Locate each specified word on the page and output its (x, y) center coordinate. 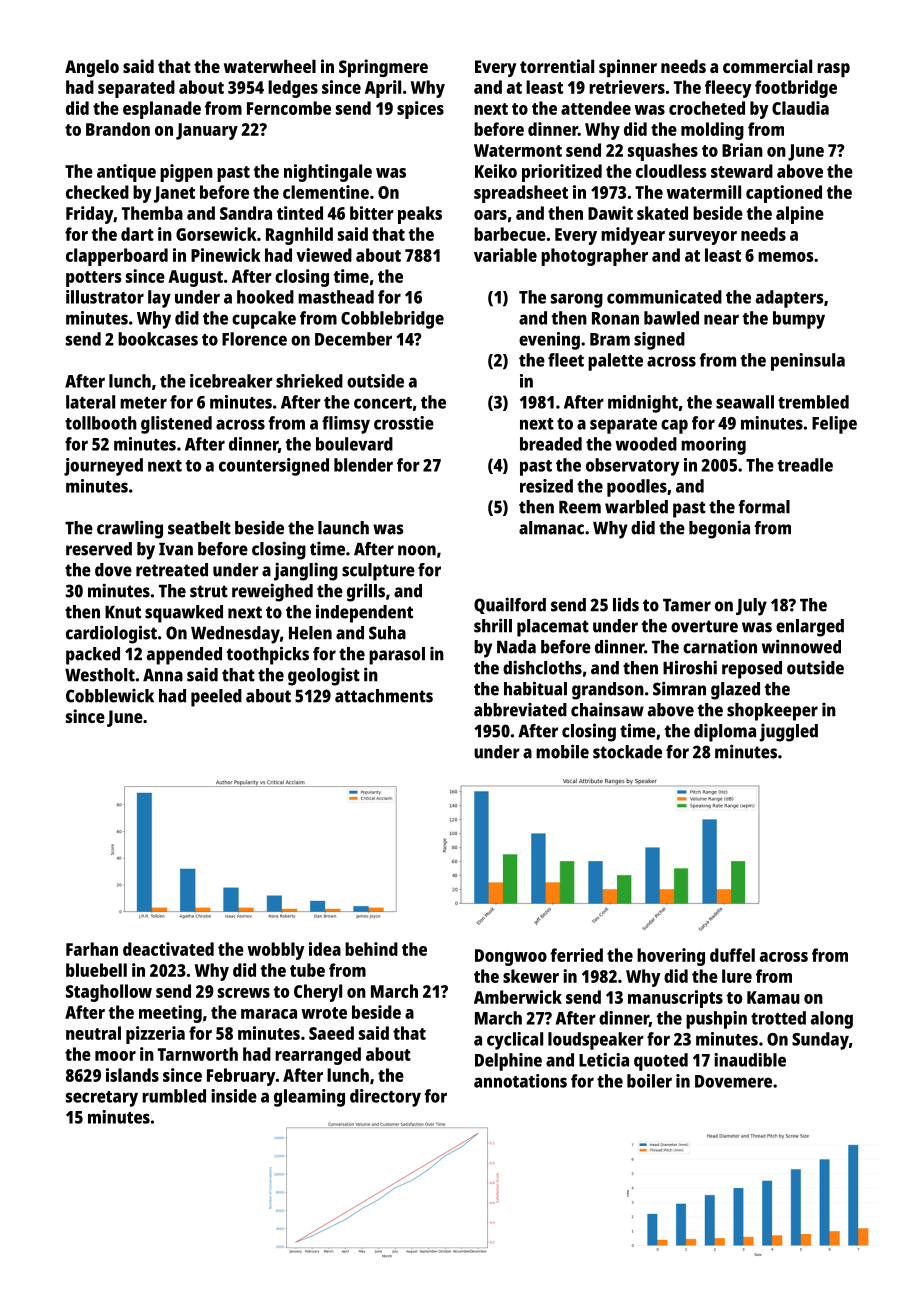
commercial (767, 66)
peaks (420, 215)
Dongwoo (511, 957)
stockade (627, 752)
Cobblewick (110, 696)
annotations (520, 1081)
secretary (102, 1099)
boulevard (354, 444)
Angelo (92, 68)
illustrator (105, 297)
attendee (596, 108)
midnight (643, 404)
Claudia (800, 108)
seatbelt (199, 528)
